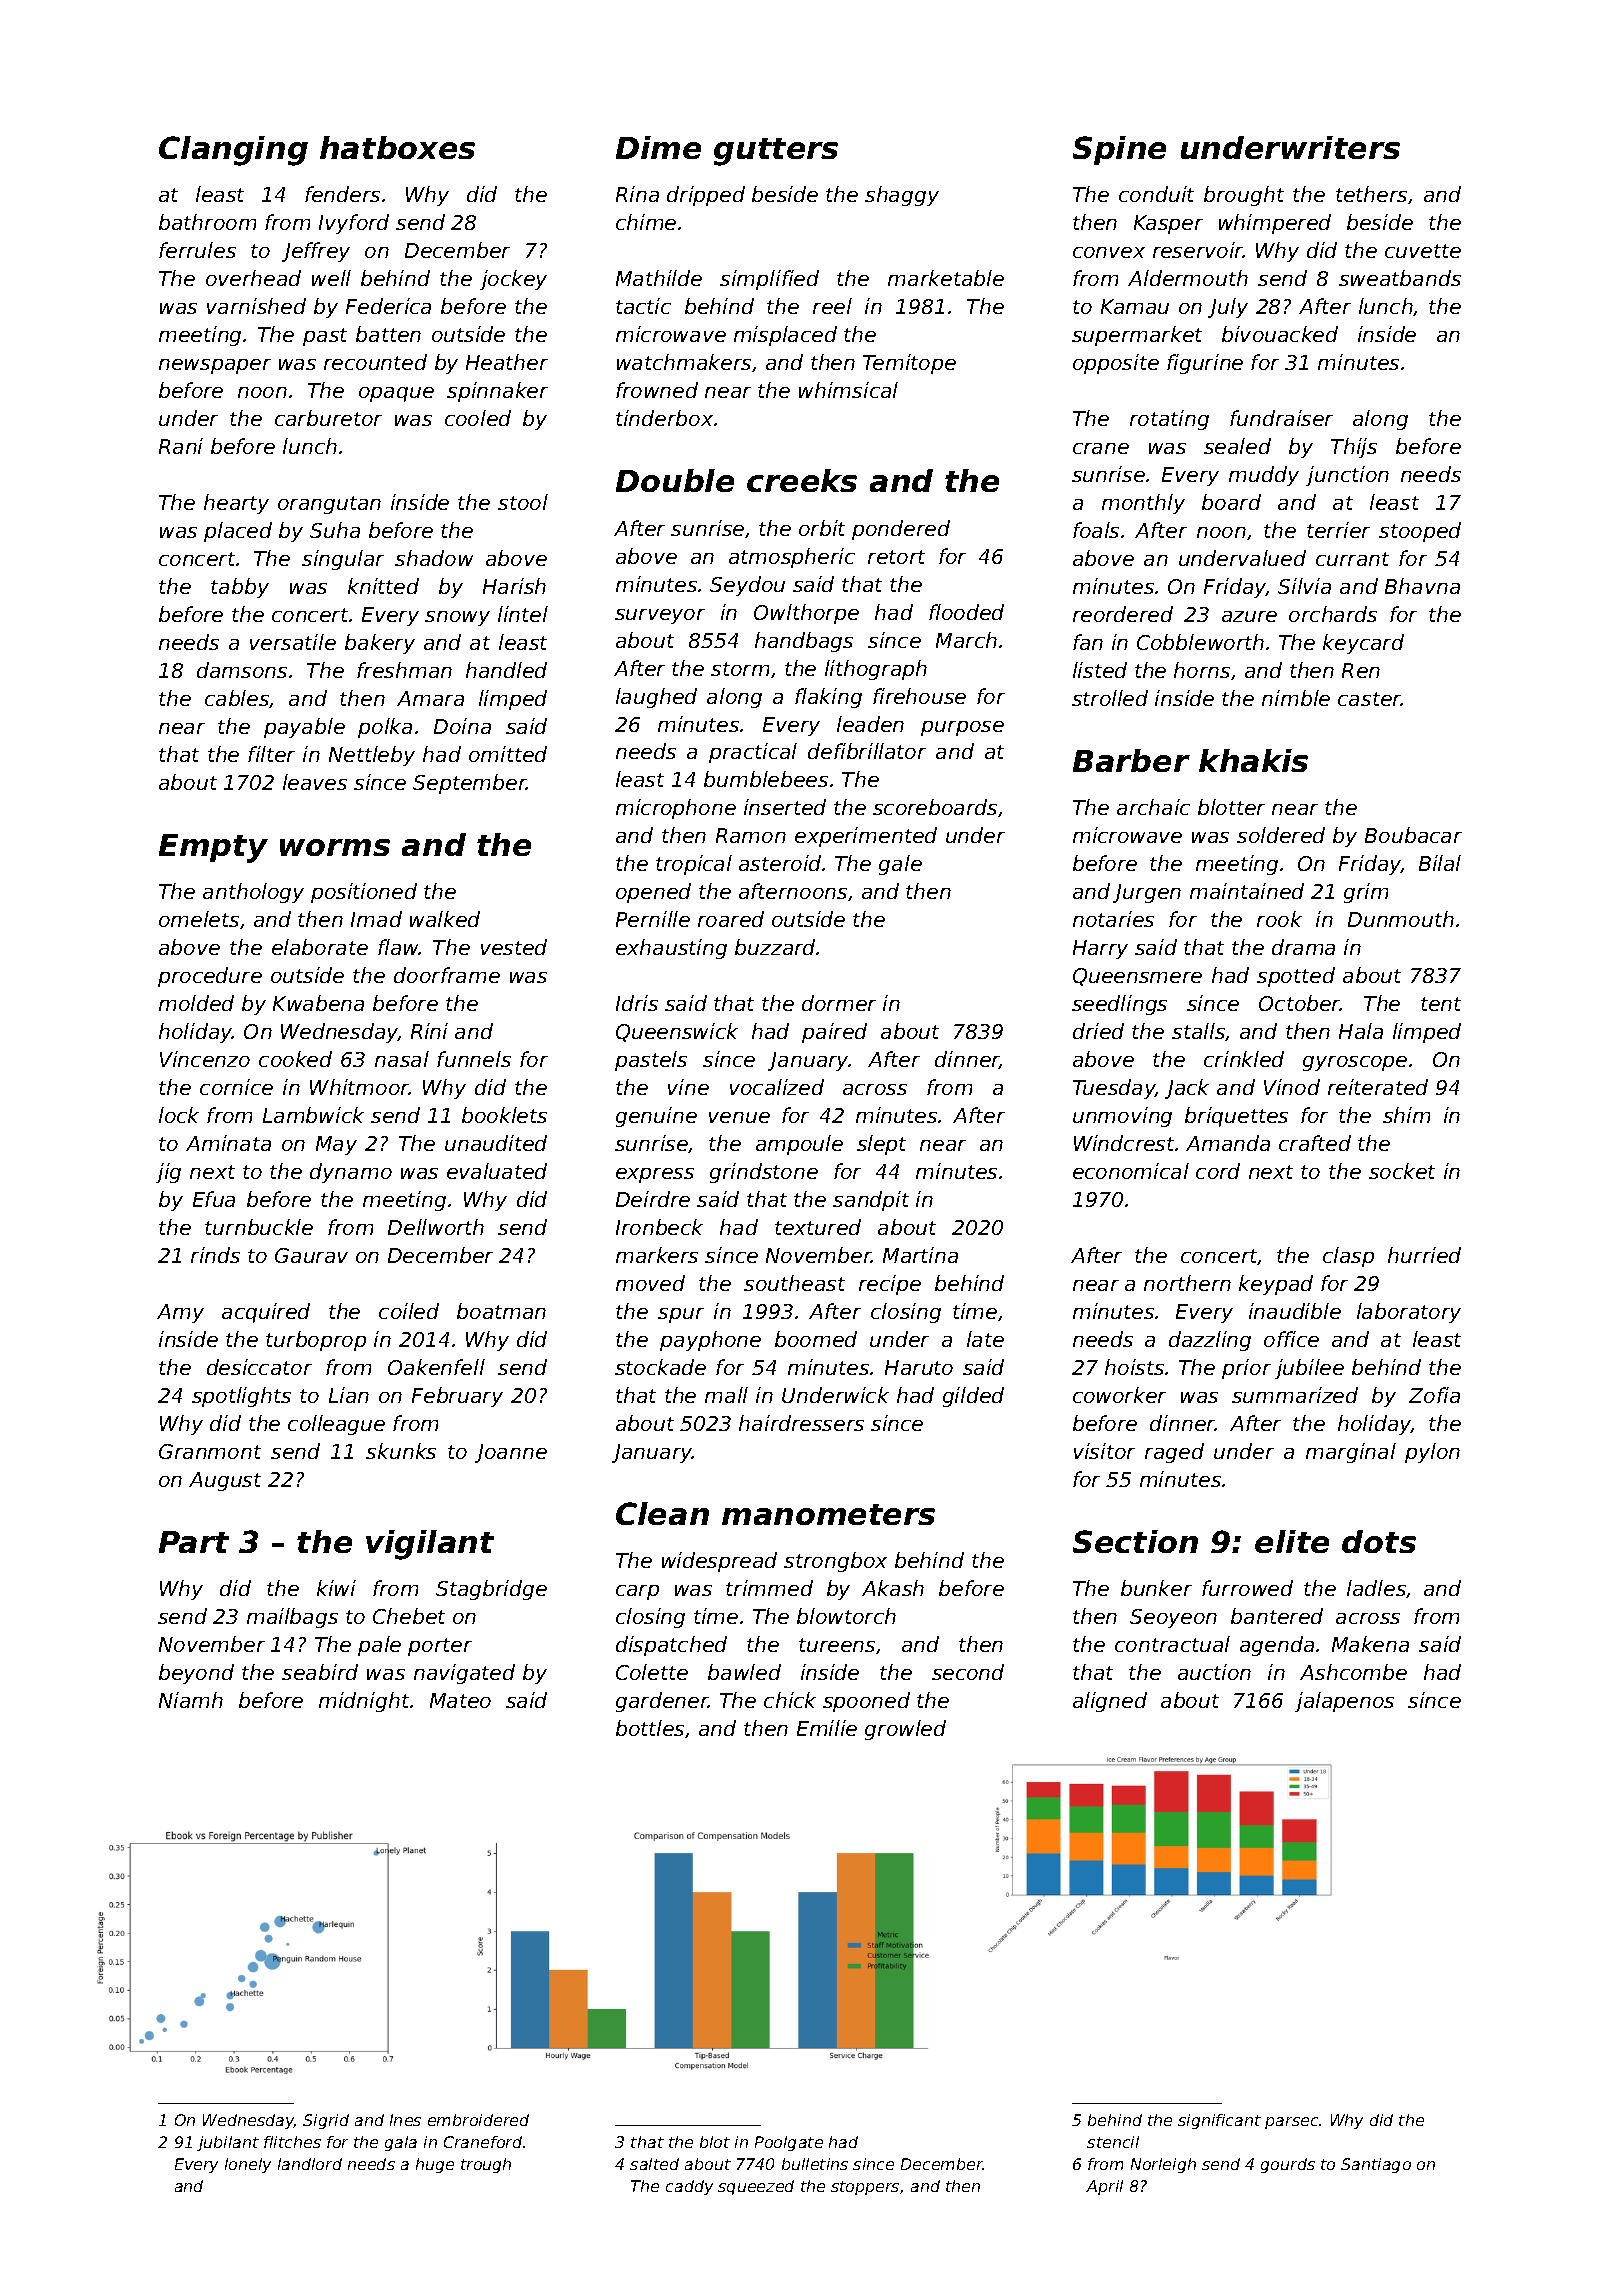  What do you see at coordinates (876, 670) in the screenshot?
I see `lithograph` at bounding box center [876, 670].
